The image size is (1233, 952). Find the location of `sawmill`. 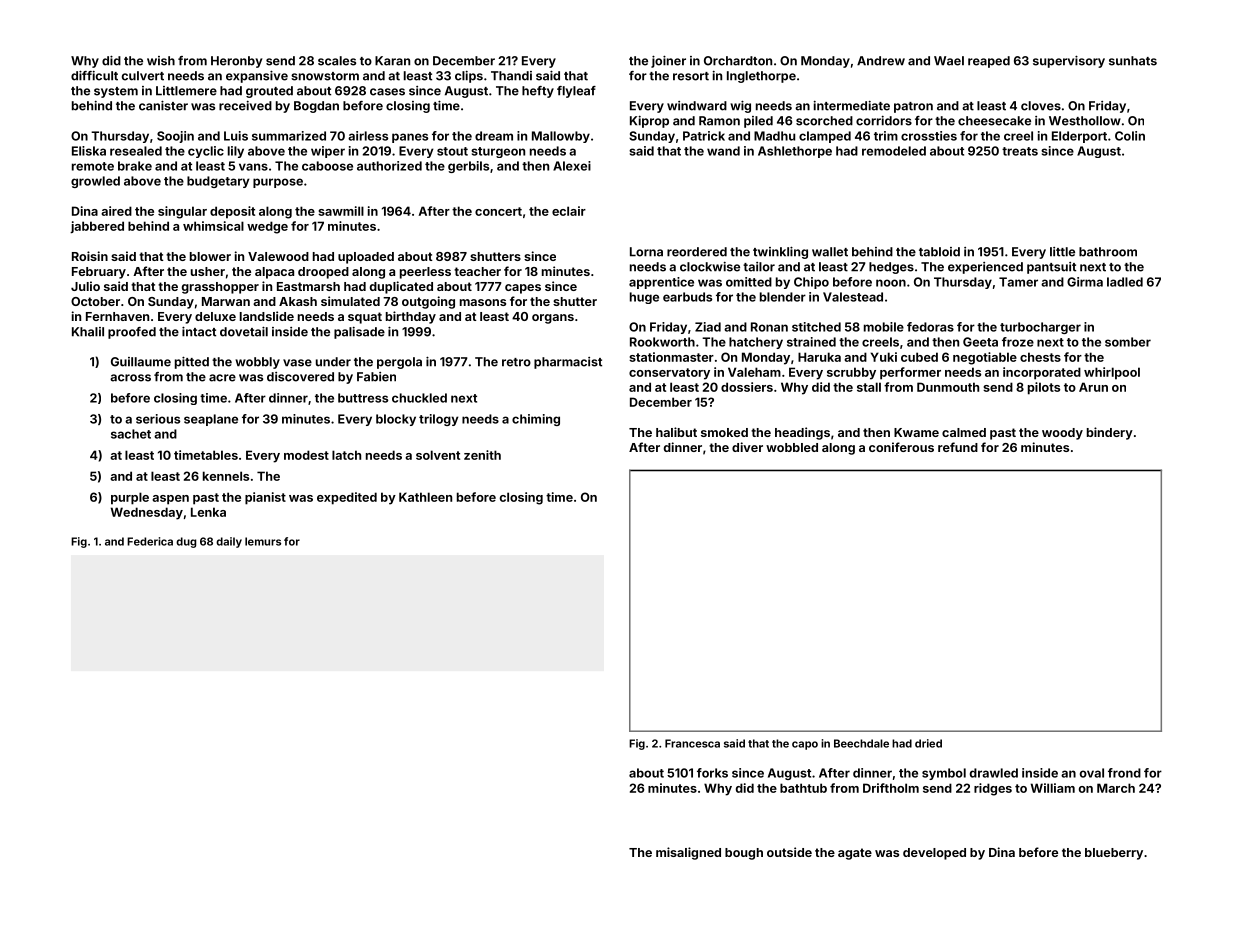

sawmill is located at coordinates (341, 211).
